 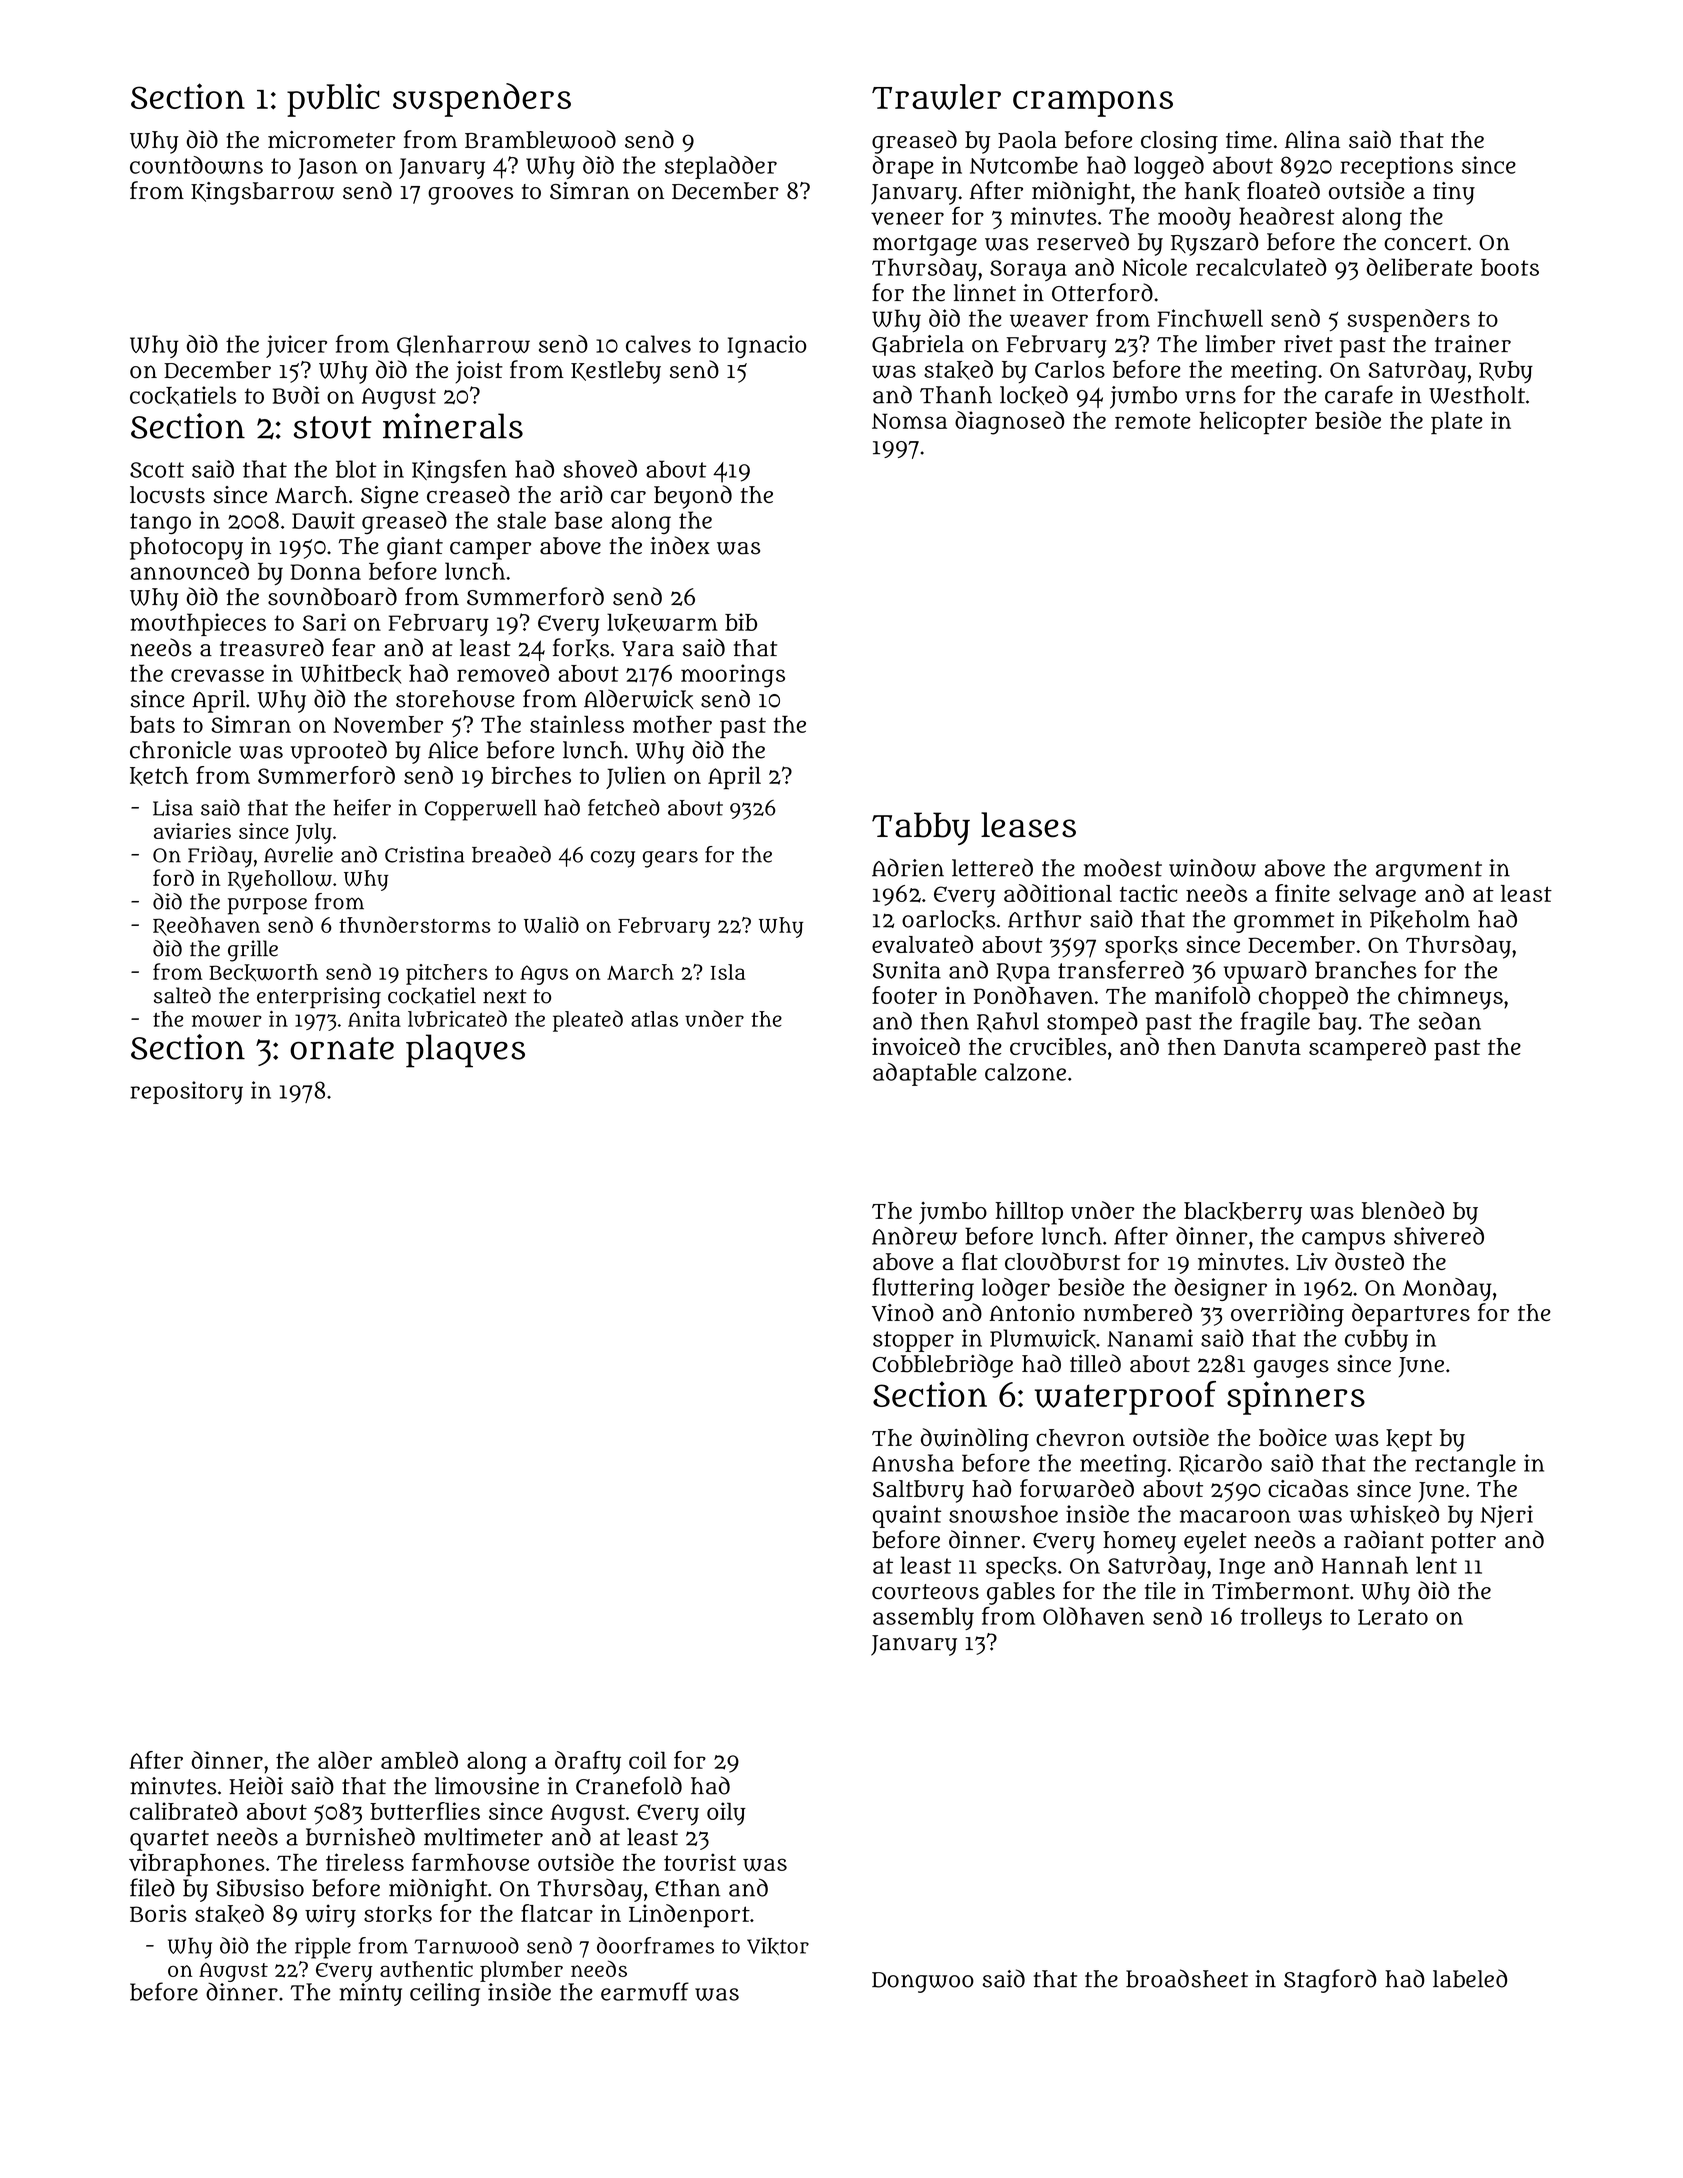 What do you see at coordinates (921, 828) in the screenshot?
I see `Tabby` at bounding box center [921, 828].
